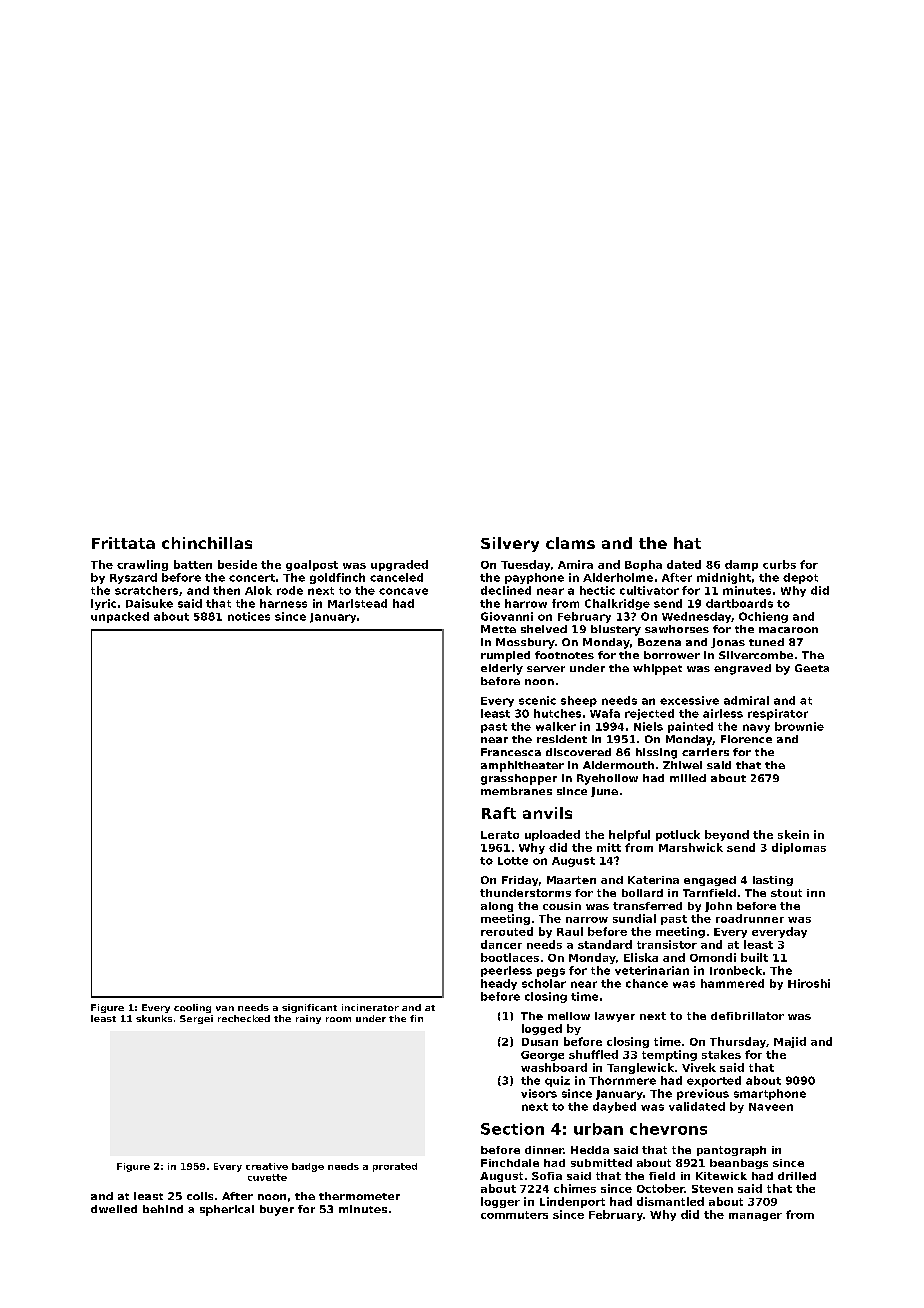 The height and width of the document is (1308, 924). I want to click on manager, so click(755, 1217).
